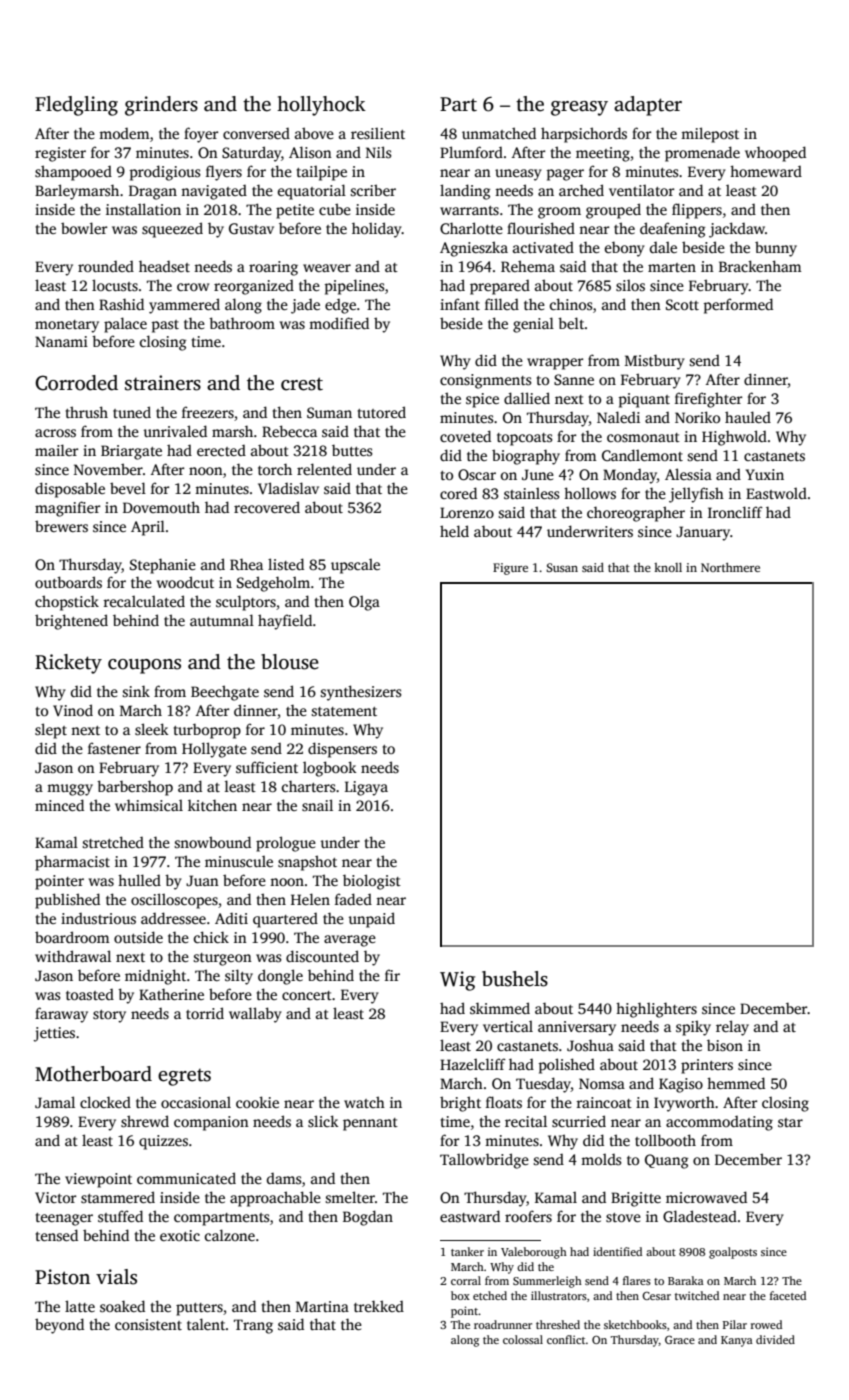 This page has height=1400, width=849. Describe the element at coordinates (566, 1339) in the page. I see `conflict` at that location.
